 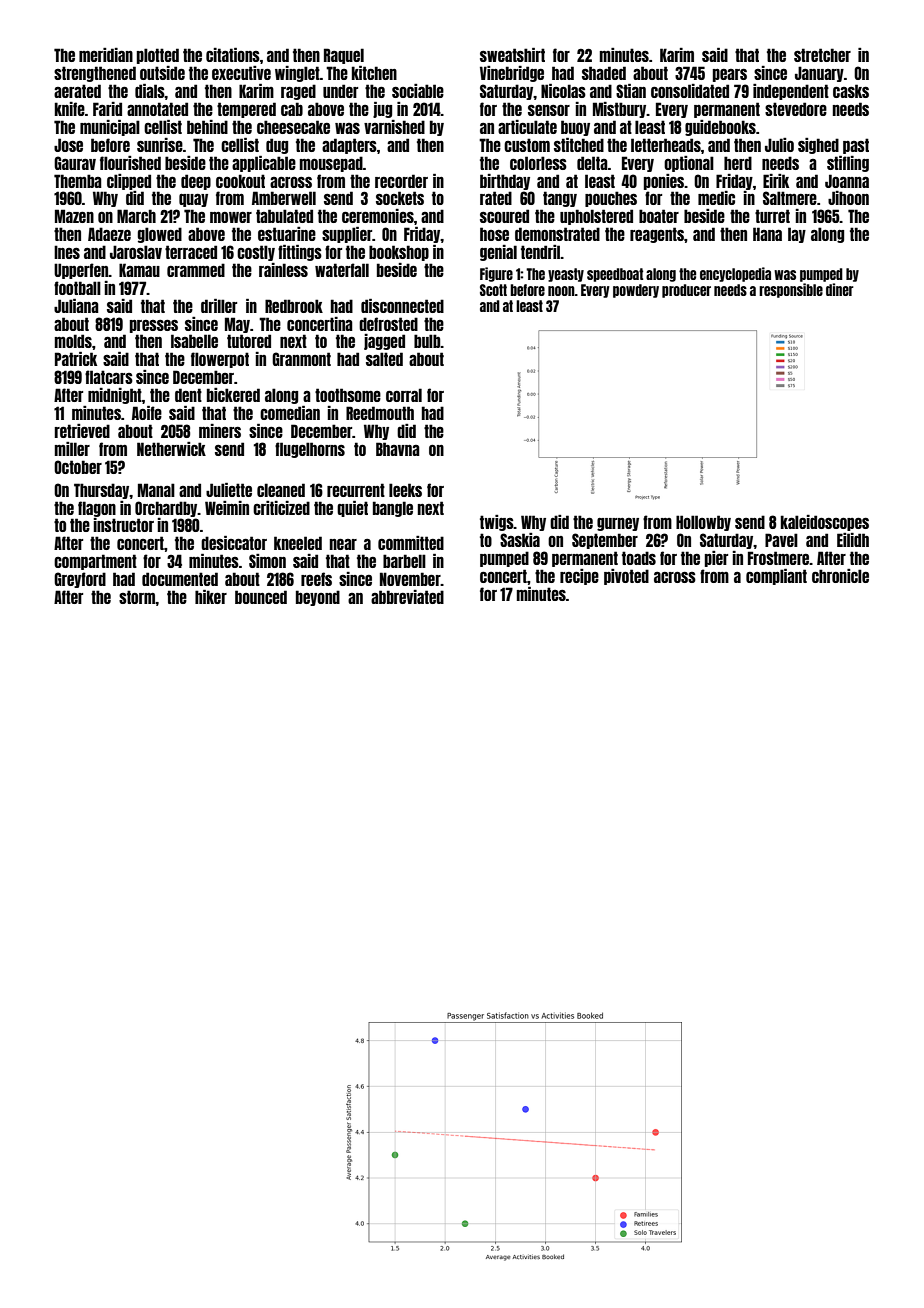 I want to click on football, so click(x=77, y=288).
